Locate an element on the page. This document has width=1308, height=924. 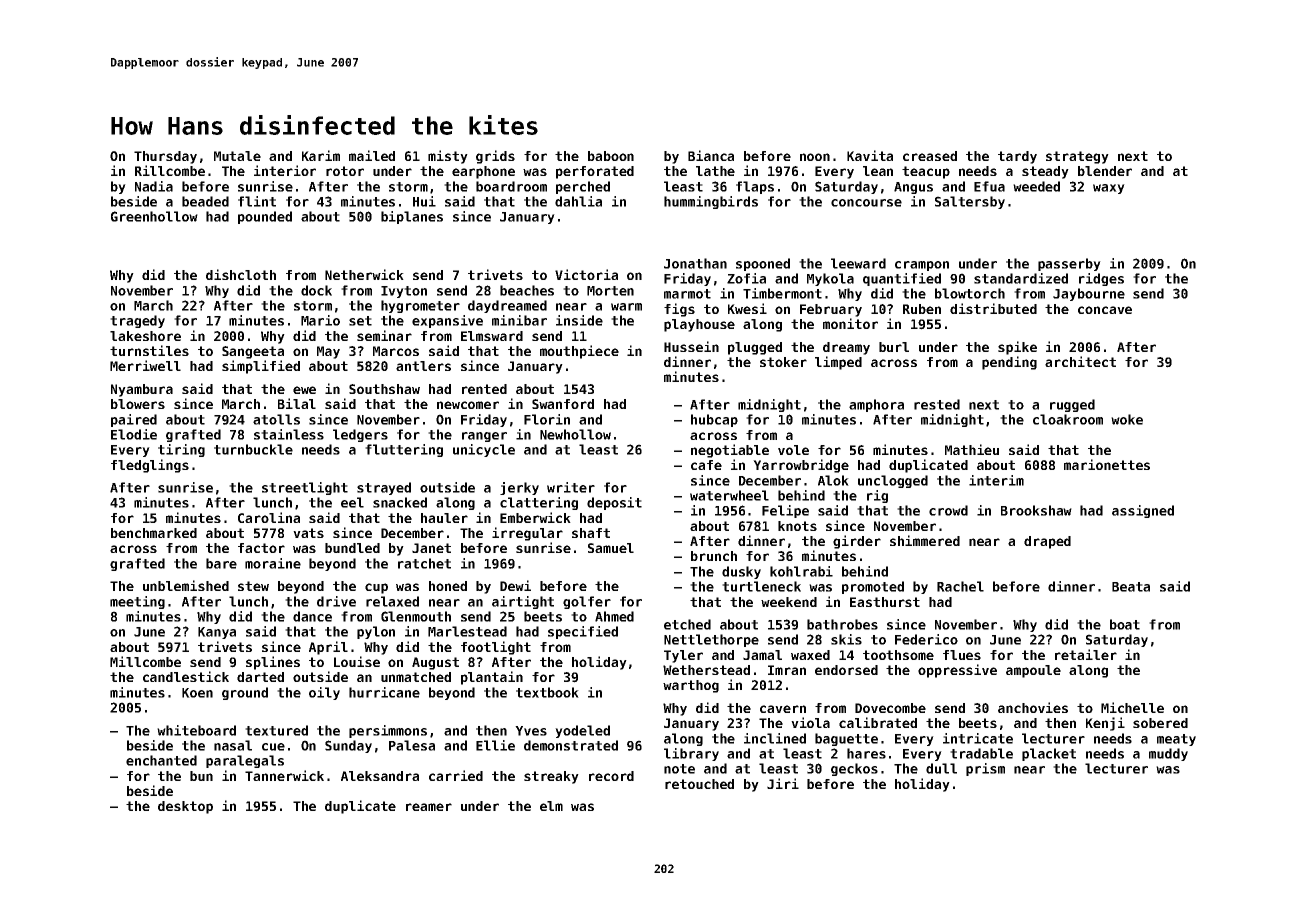
golfer is located at coordinates (587, 602).
